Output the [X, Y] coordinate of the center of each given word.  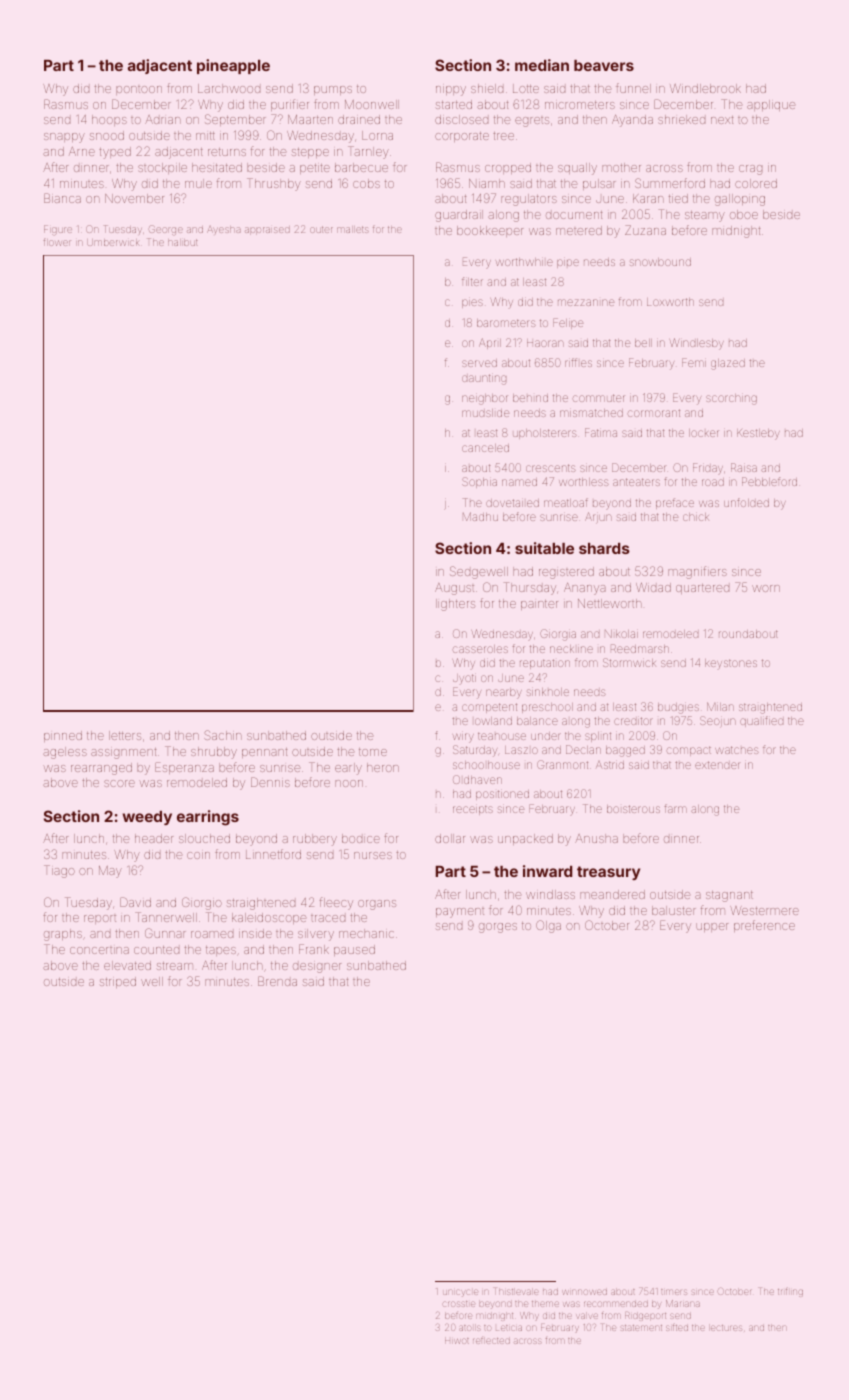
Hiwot [457, 1341]
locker [704, 433]
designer [317, 968]
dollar [450, 838]
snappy [64, 138]
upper [712, 927]
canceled [485, 448]
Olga [548, 926]
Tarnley [368, 152]
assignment [123, 753]
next [722, 120]
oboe [744, 214]
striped [118, 982]
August [454, 589]
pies [472, 303]
